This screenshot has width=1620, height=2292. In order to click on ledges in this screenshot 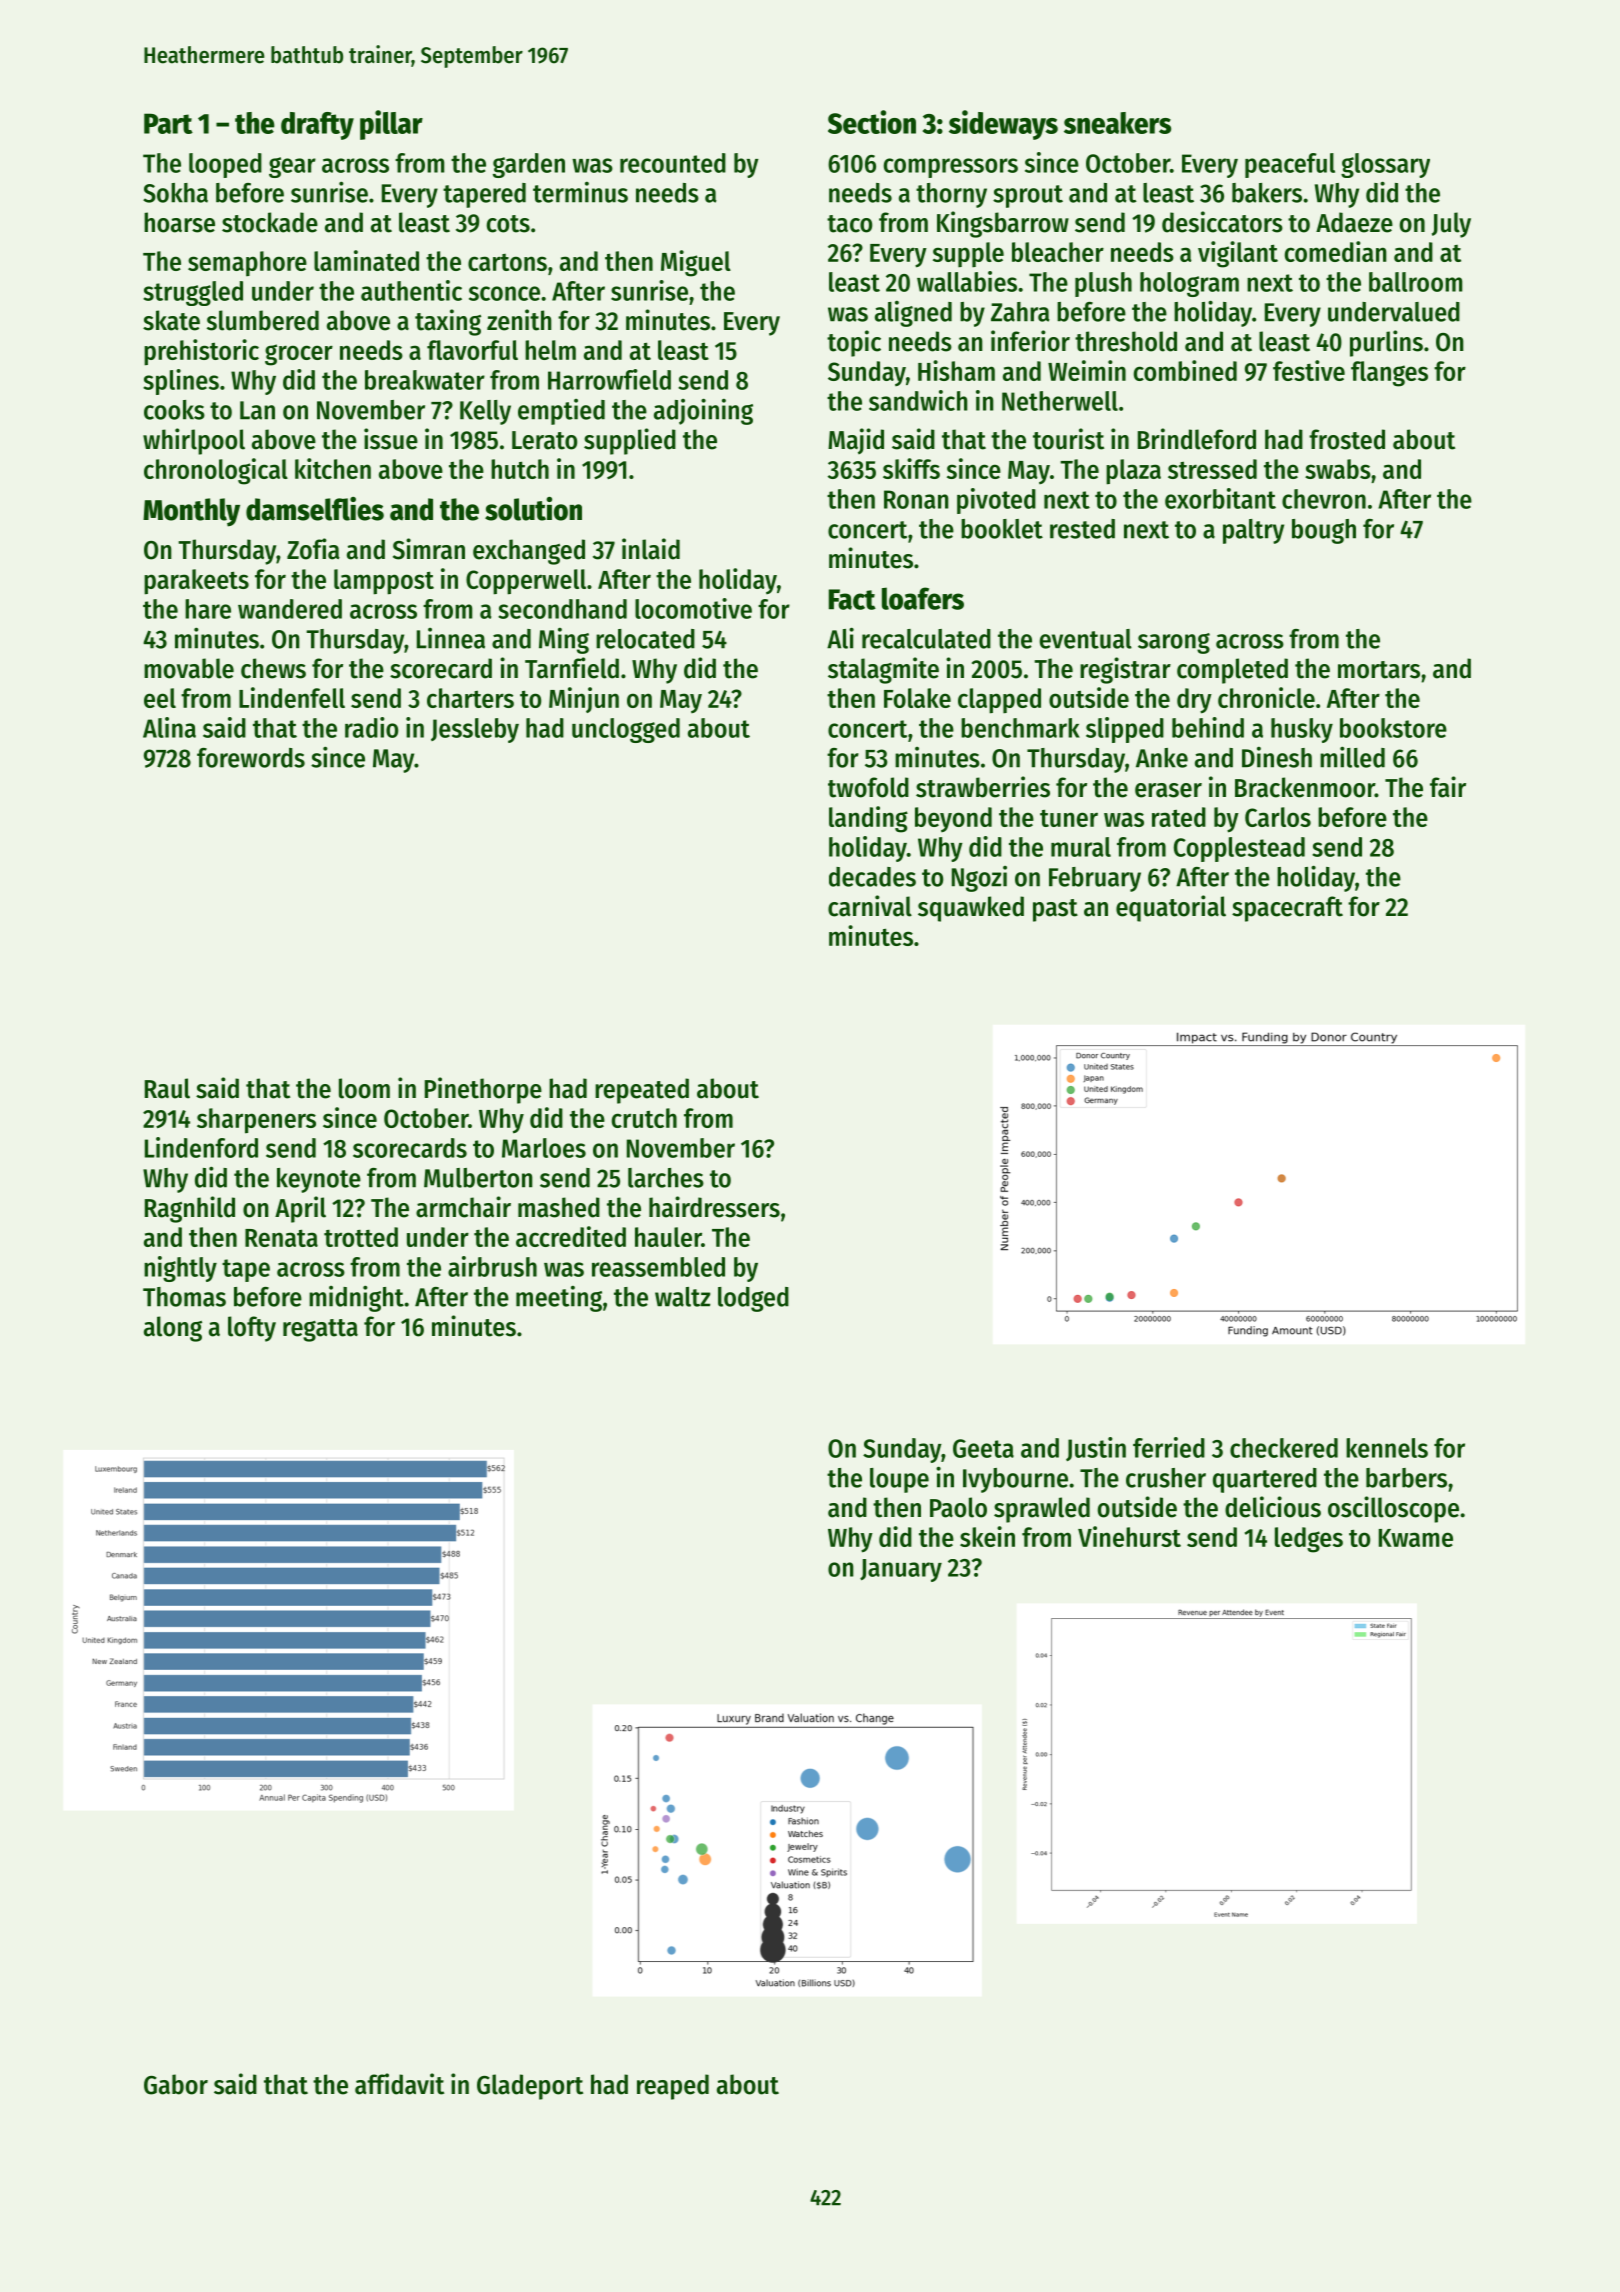, I will do `click(1309, 1540)`.
